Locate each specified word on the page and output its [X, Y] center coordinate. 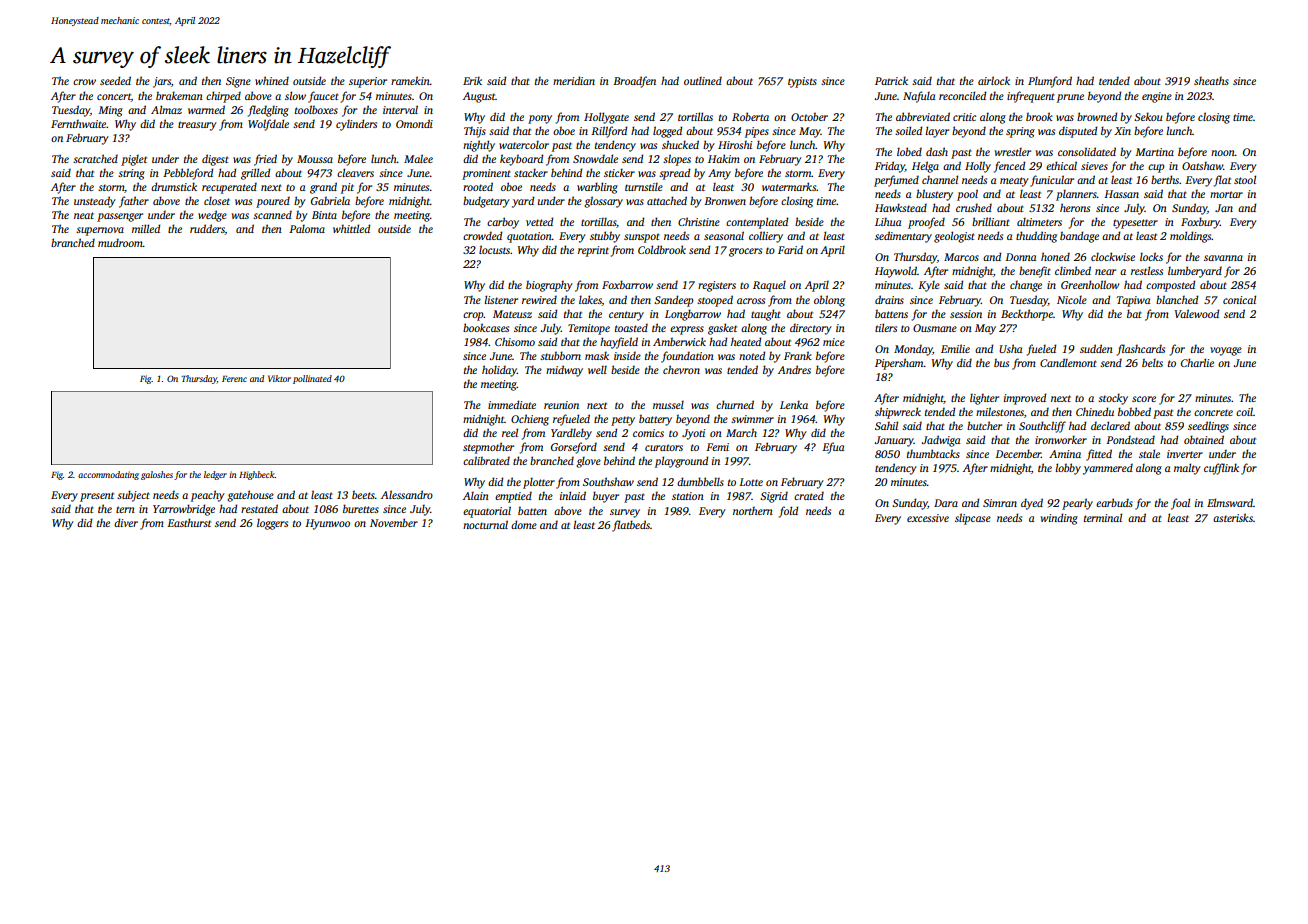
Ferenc [234, 379]
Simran [1000, 503]
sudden [1096, 348]
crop [473, 316]
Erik [472, 80]
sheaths [1211, 80]
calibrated [486, 460]
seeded [115, 80]
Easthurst [189, 522]
